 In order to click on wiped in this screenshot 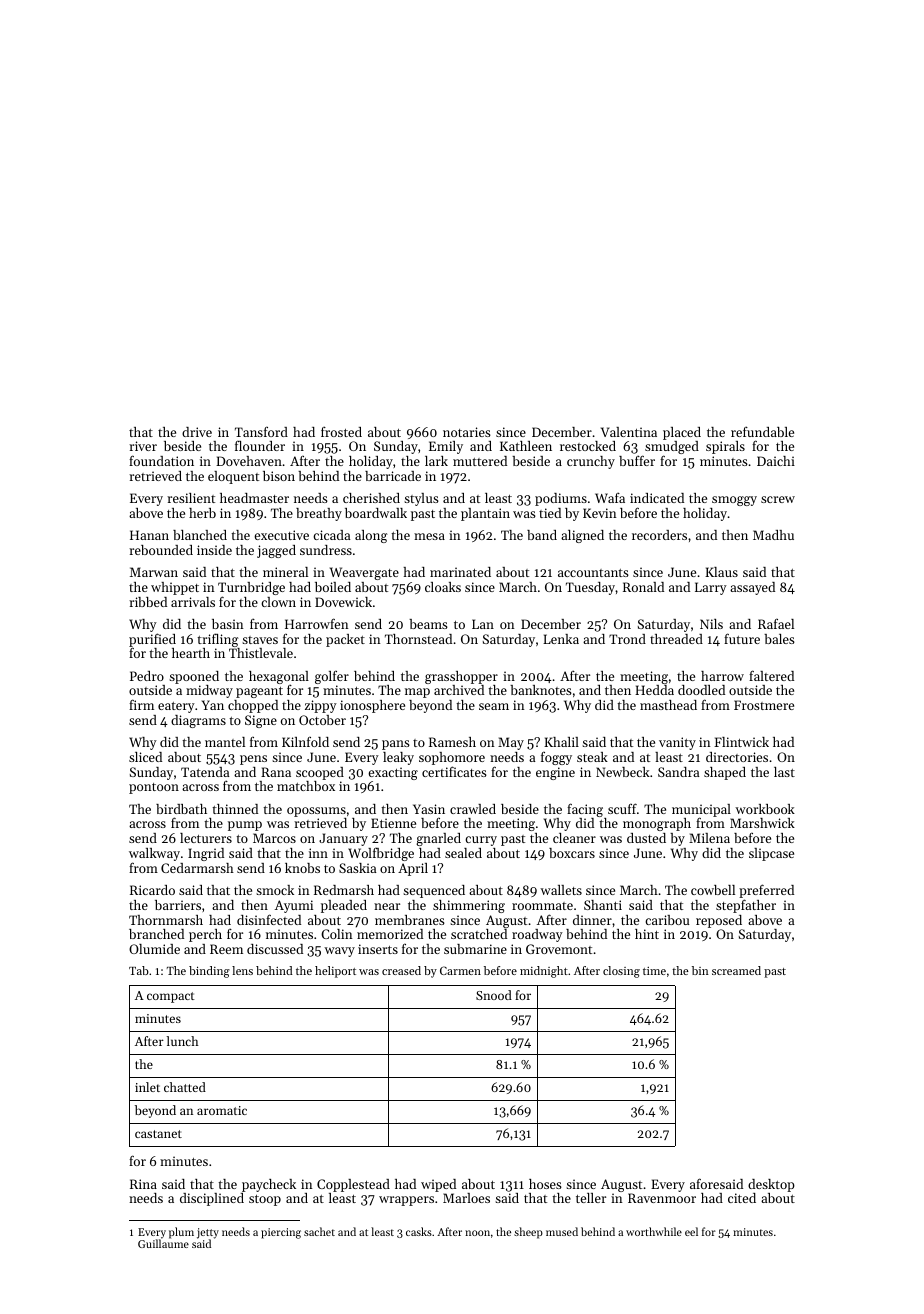, I will do `click(438, 1185)`.
